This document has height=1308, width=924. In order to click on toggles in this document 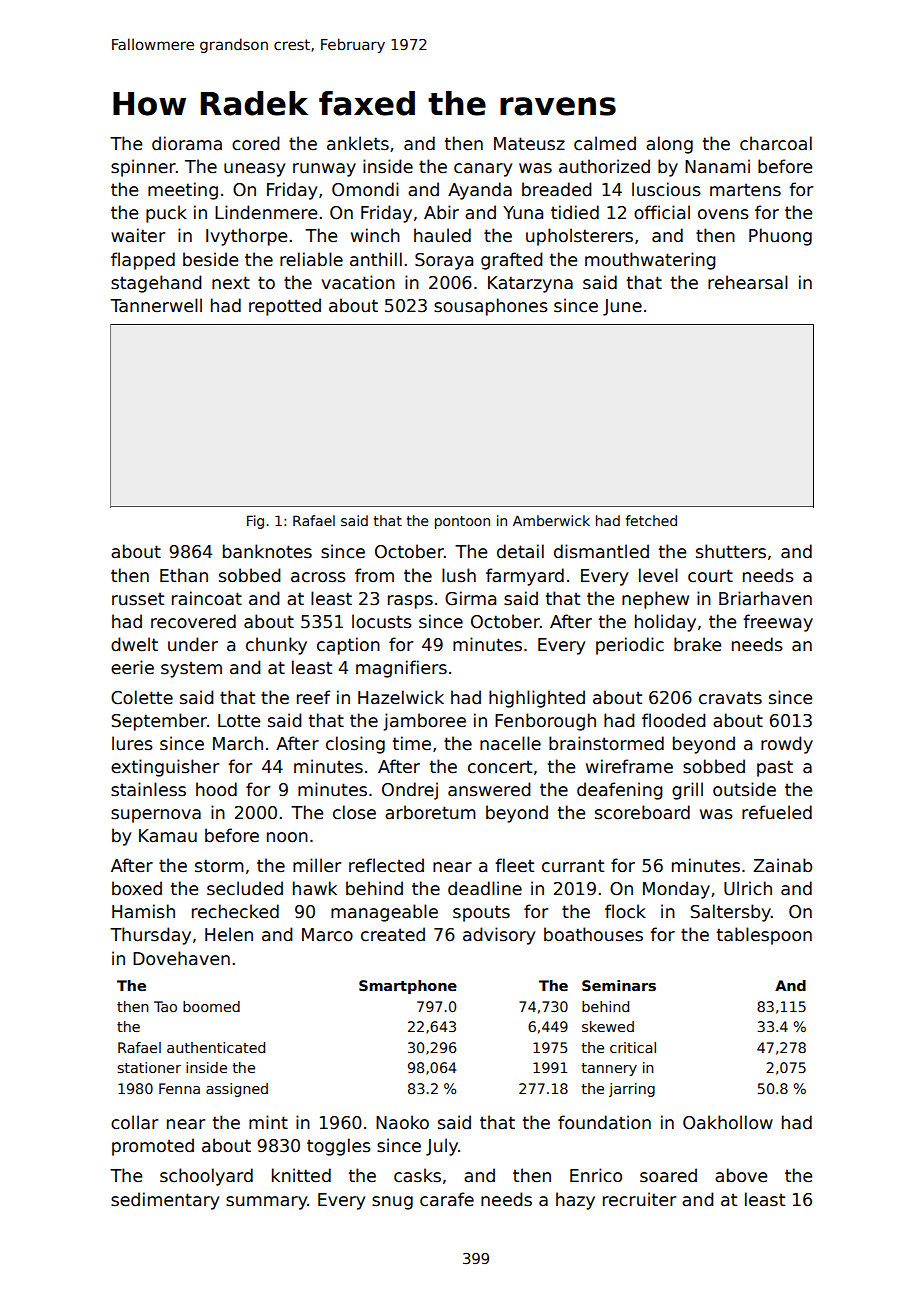, I will do `click(339, 1147)`.
